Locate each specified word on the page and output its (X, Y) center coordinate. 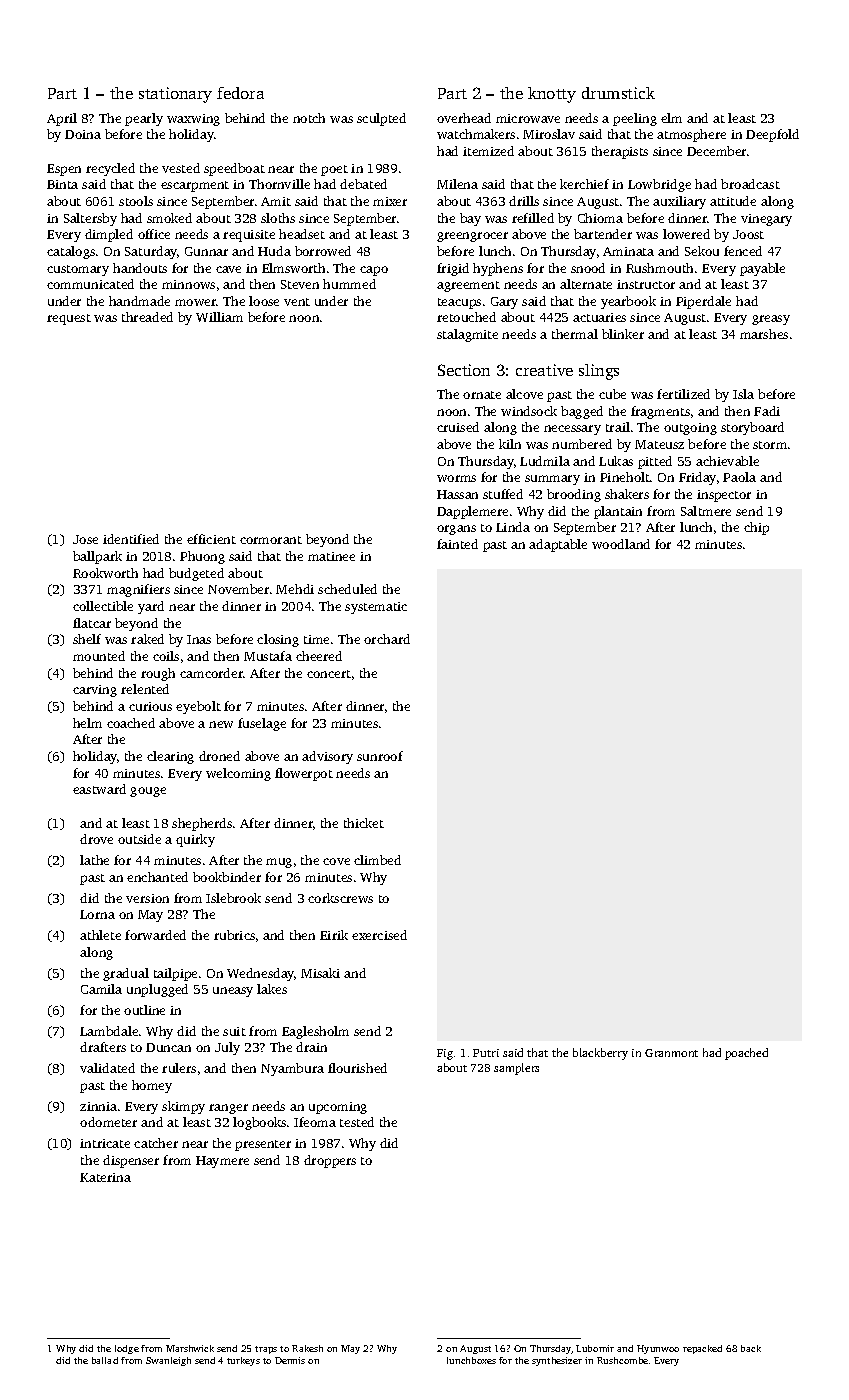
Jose (85, 539)
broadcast (750, 184)
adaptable (558, 545)
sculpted (381, 119)
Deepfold (772, 135)
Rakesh (307, 1348)
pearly (144, 119)
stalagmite (467, 335)
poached (746, 1054)
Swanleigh (168, 1361)
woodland (621, 544)
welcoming (238, 774)
